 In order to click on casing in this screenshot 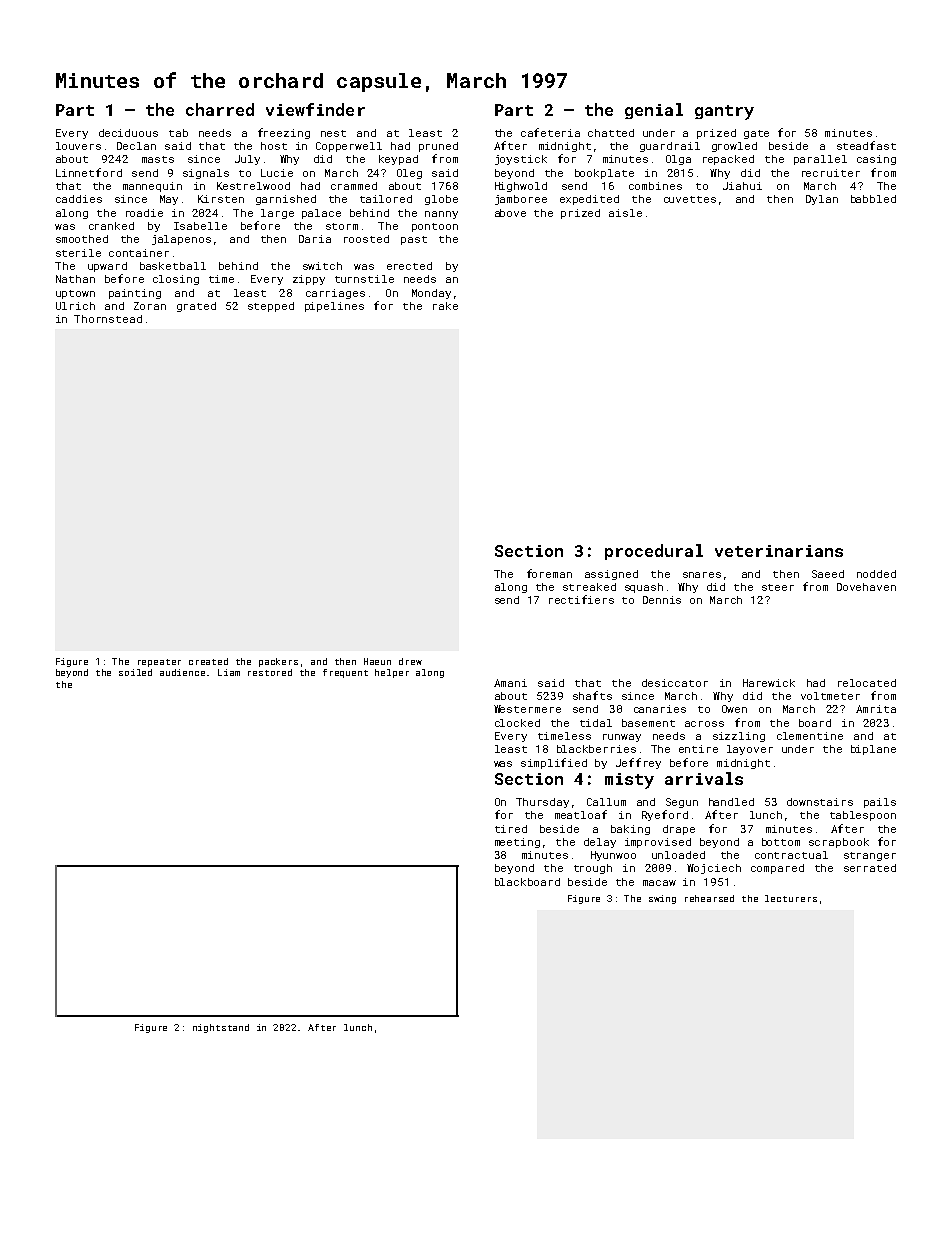, I will do `click(876, 160)`.
